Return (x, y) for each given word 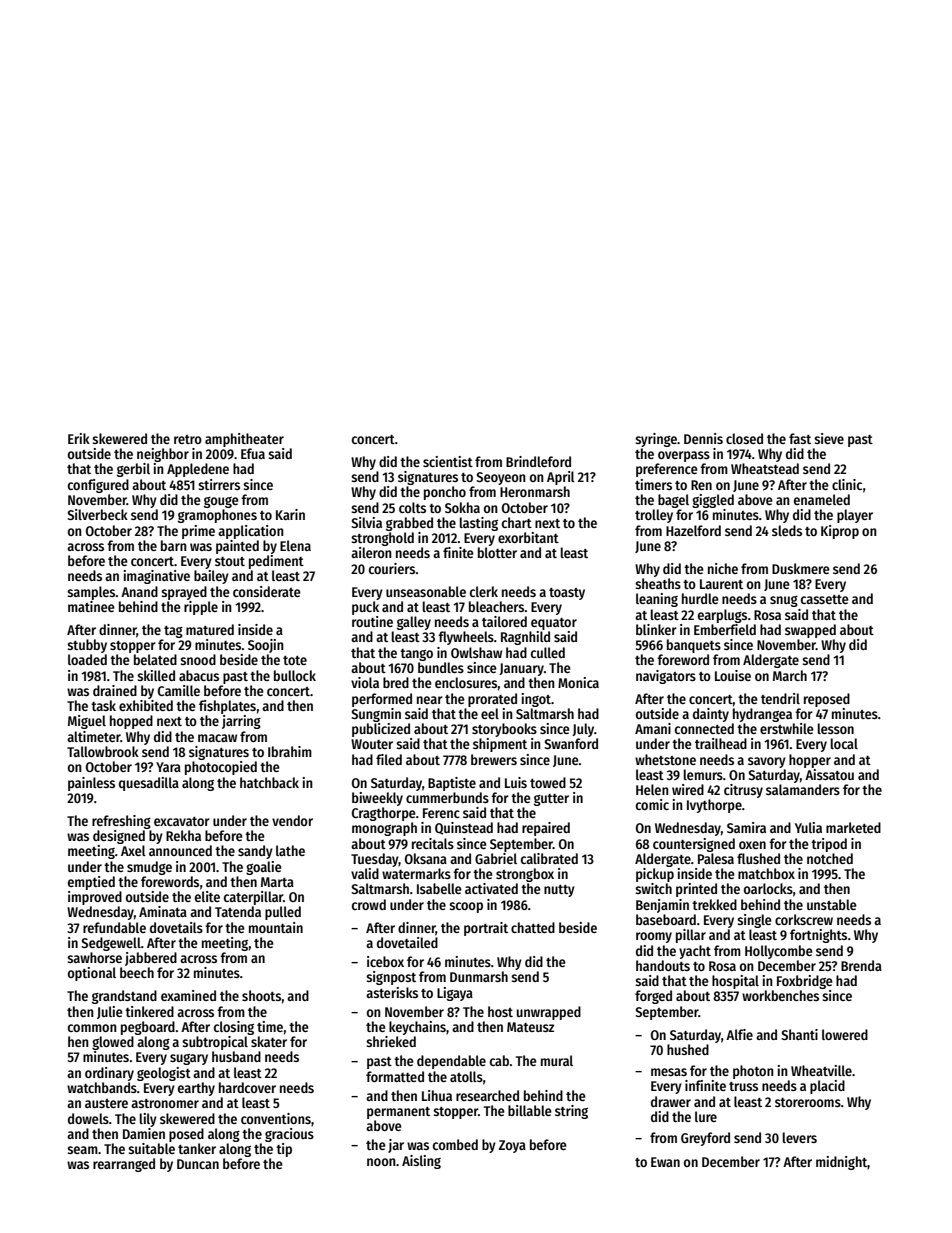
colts (412, 507)
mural (557, 1060)
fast (800, 438)
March (790, 675)
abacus (199, 675)
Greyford (705, 1139)
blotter (497, 552)
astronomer (165, 1103)
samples (91, 593)
